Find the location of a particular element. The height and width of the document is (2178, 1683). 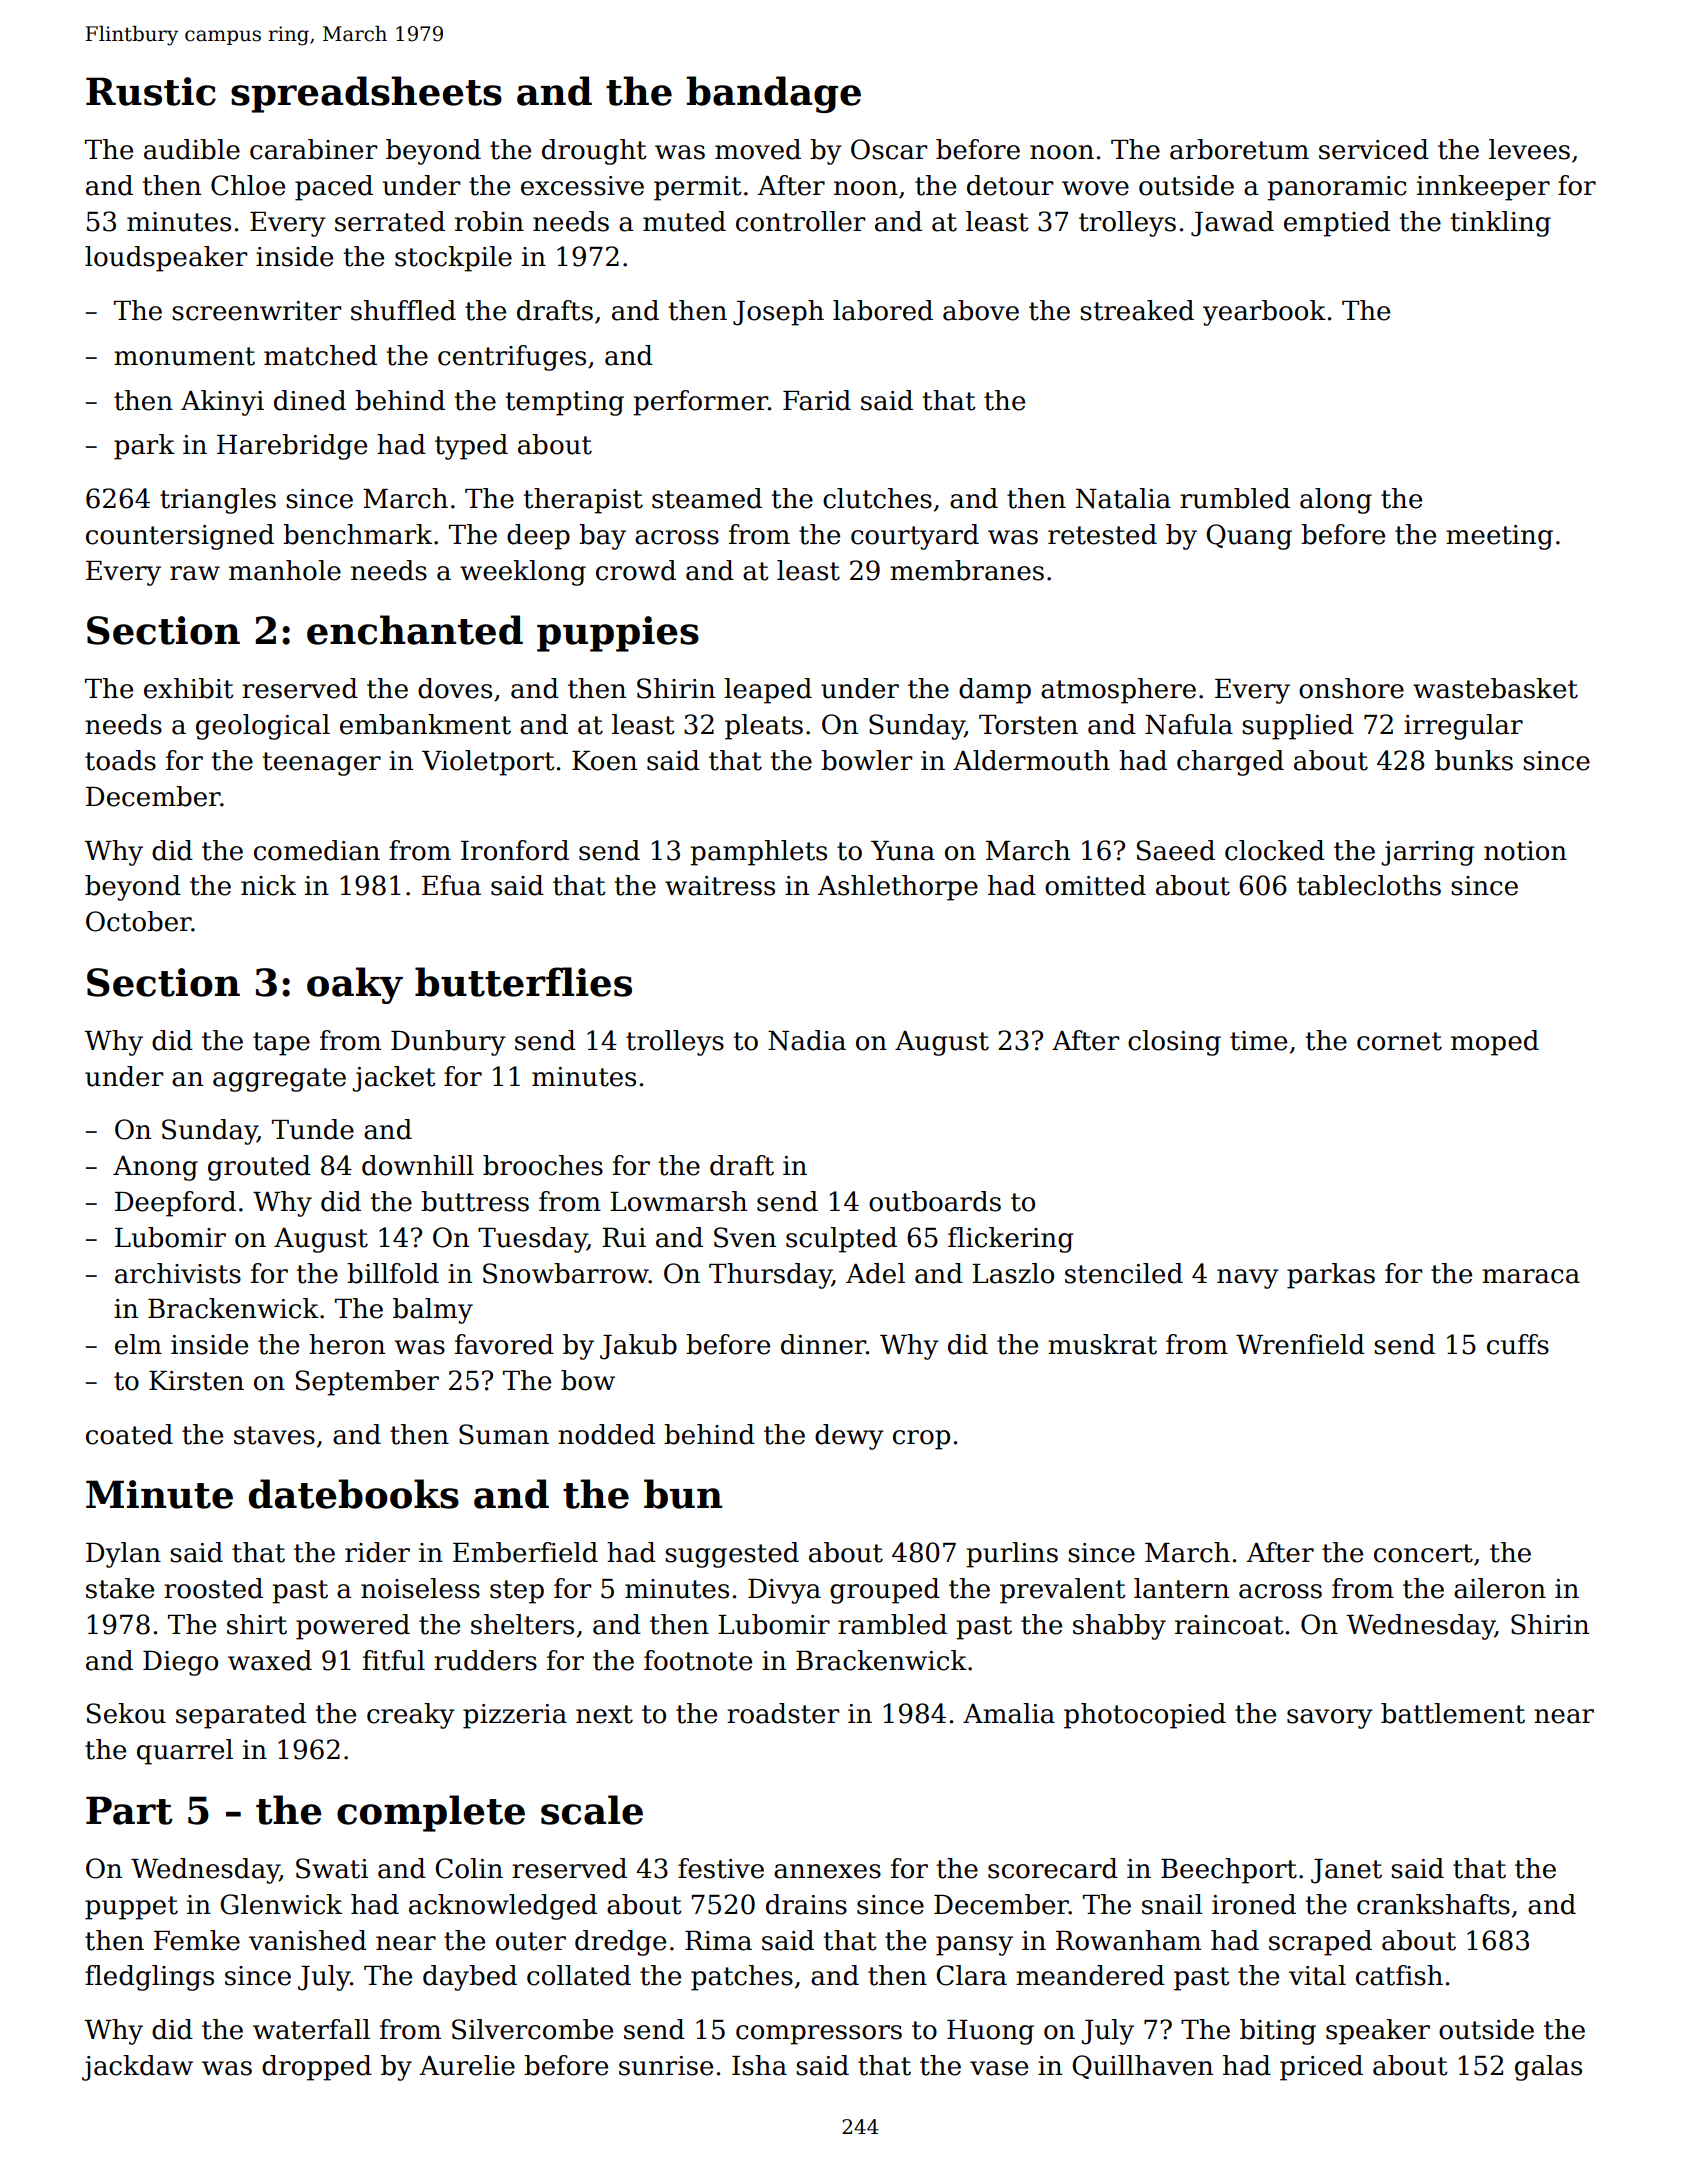

notion is located at coordinates (1525, 851).
